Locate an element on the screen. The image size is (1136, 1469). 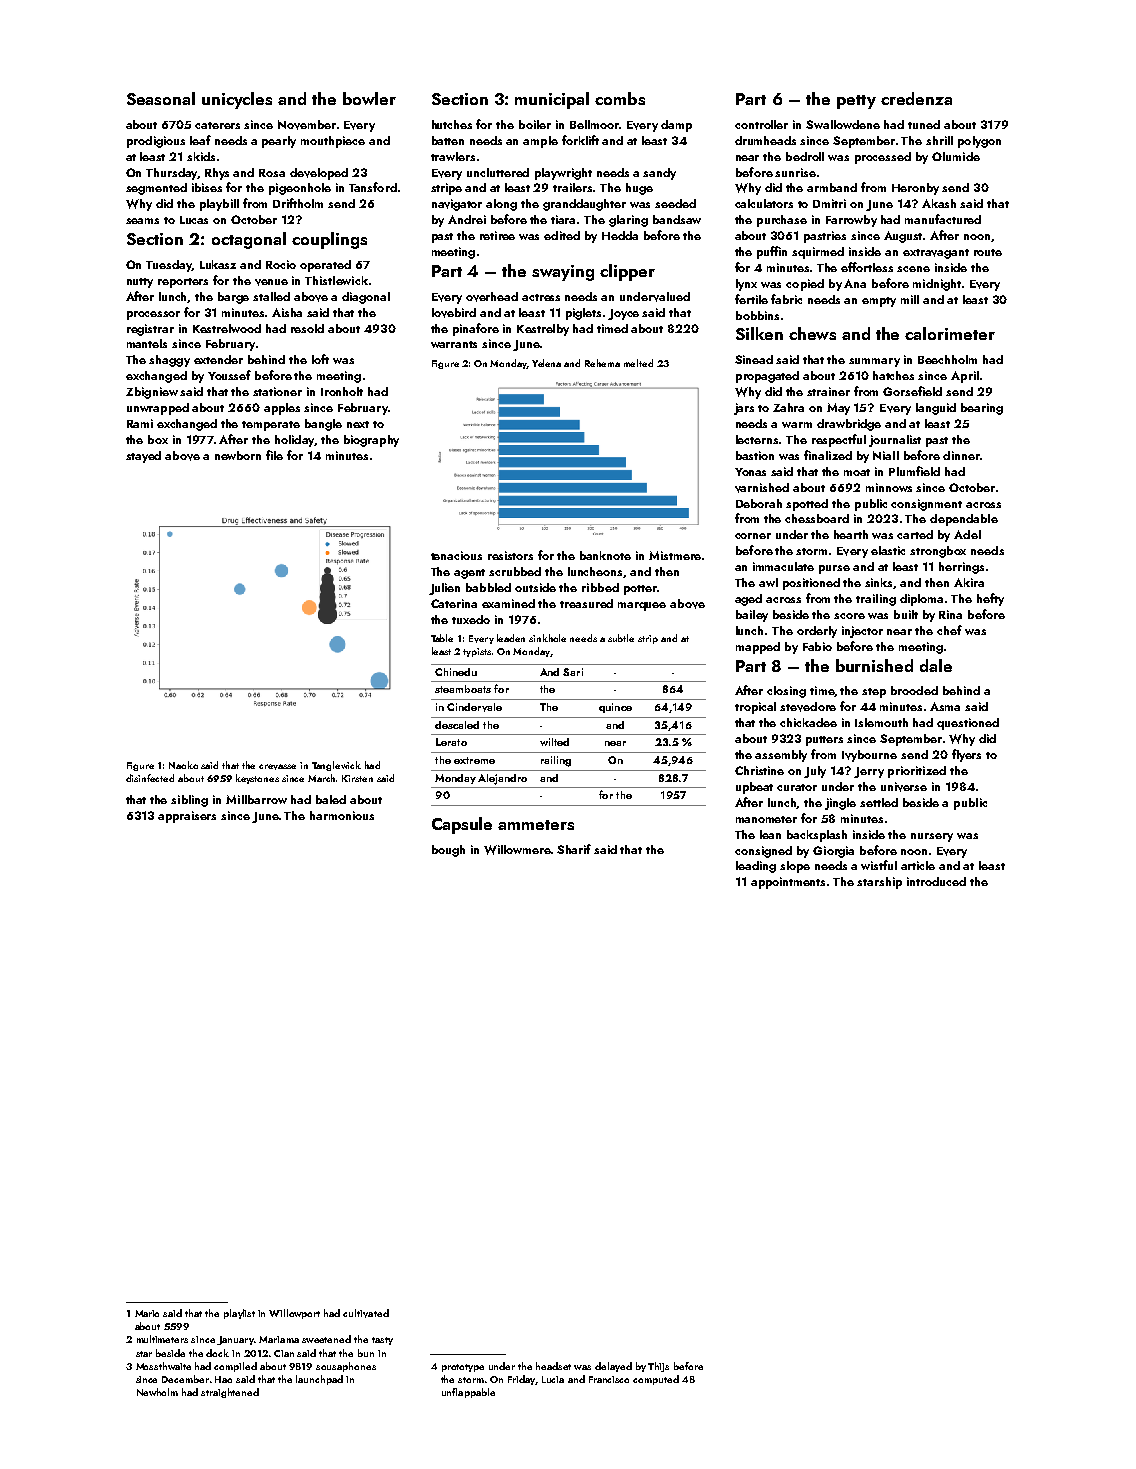
flyers is located at coordinates (966, 755).
